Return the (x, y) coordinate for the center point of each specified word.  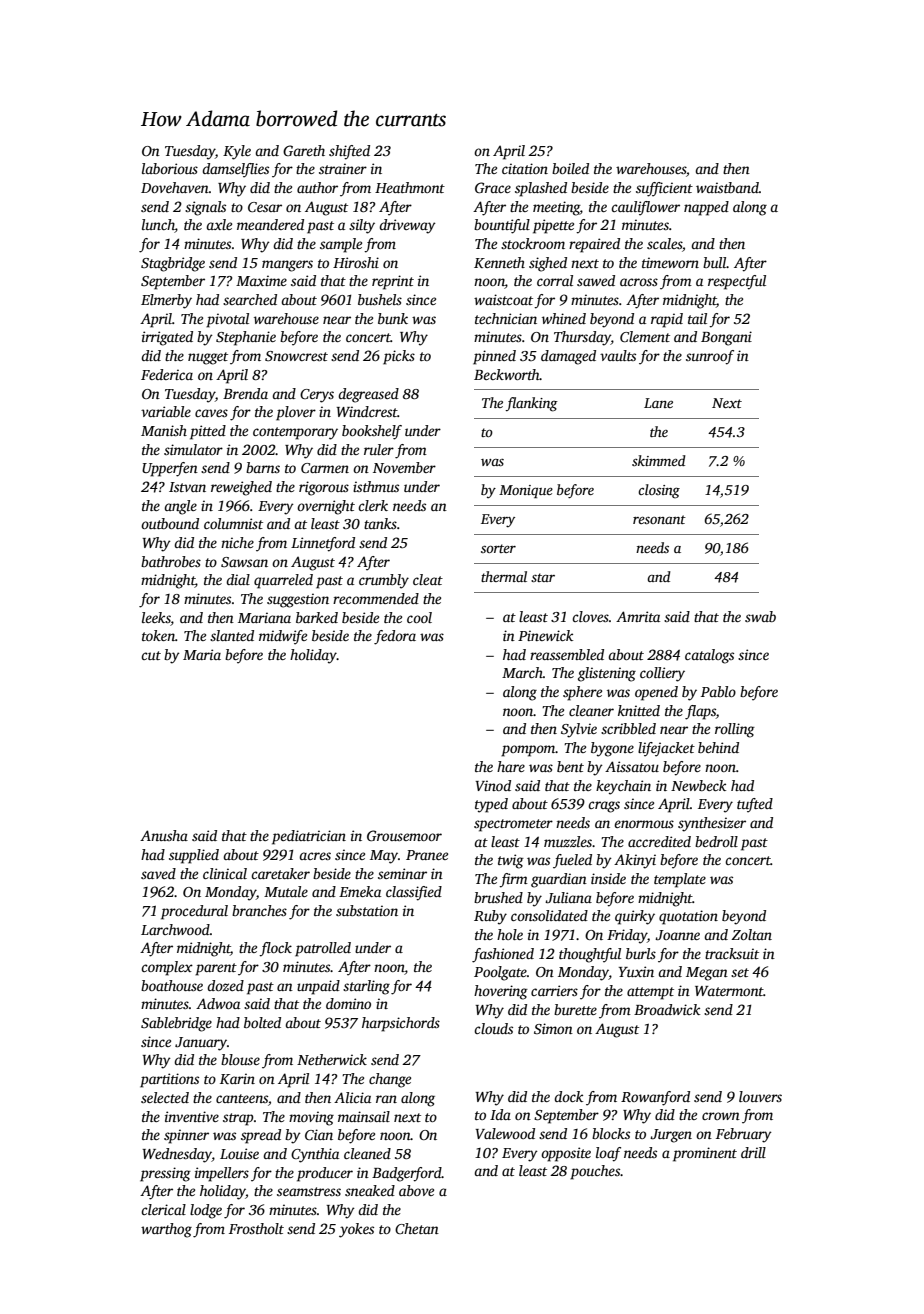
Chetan (417, 1228)
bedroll (716, 841)
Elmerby (166, 301)
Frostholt (256, 1228)
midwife (283, 637)
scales (664, 243)
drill (753, 1152)
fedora (395, 637)
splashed (541, 189)
